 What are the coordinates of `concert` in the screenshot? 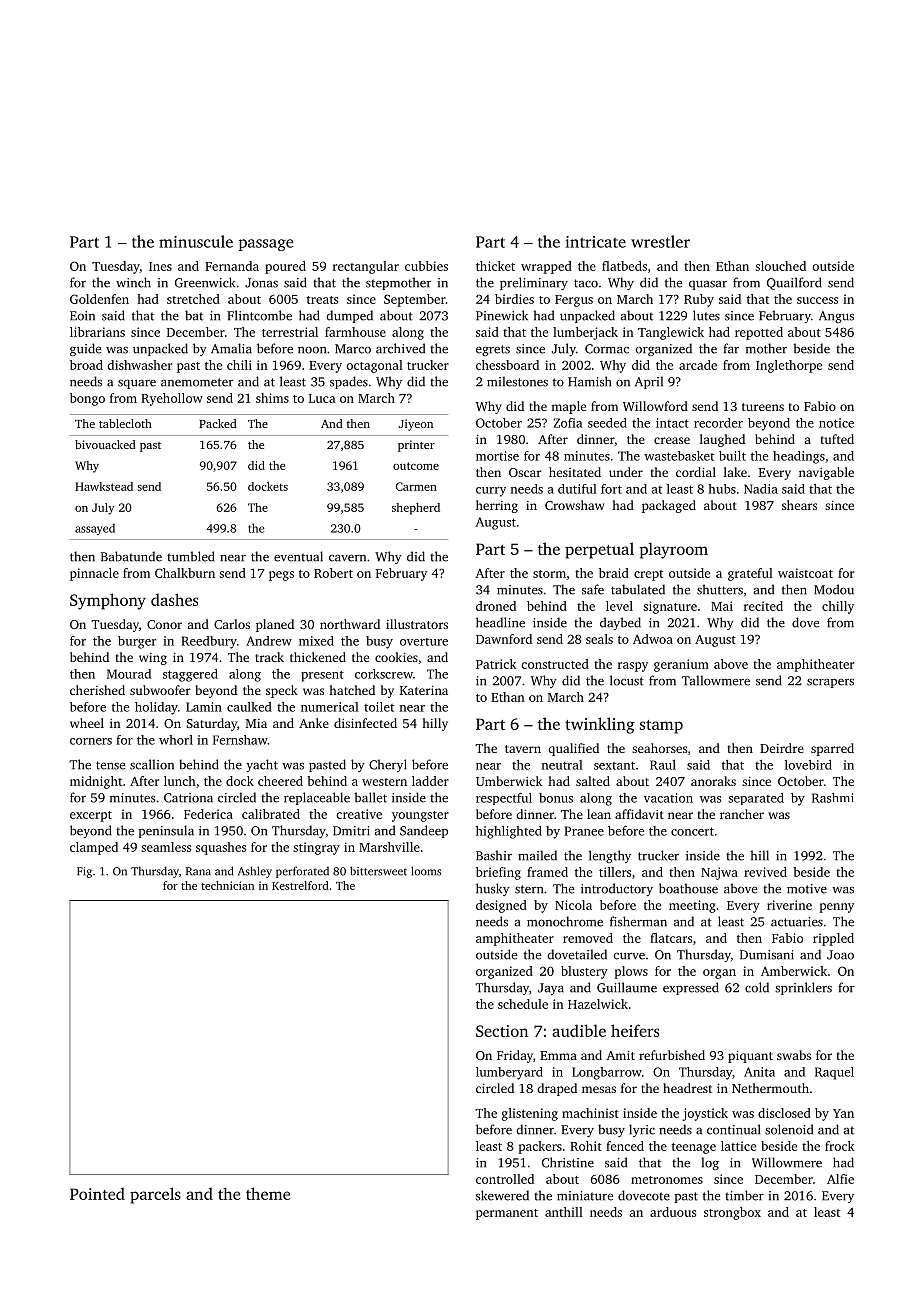 It's located at (692, 831).
